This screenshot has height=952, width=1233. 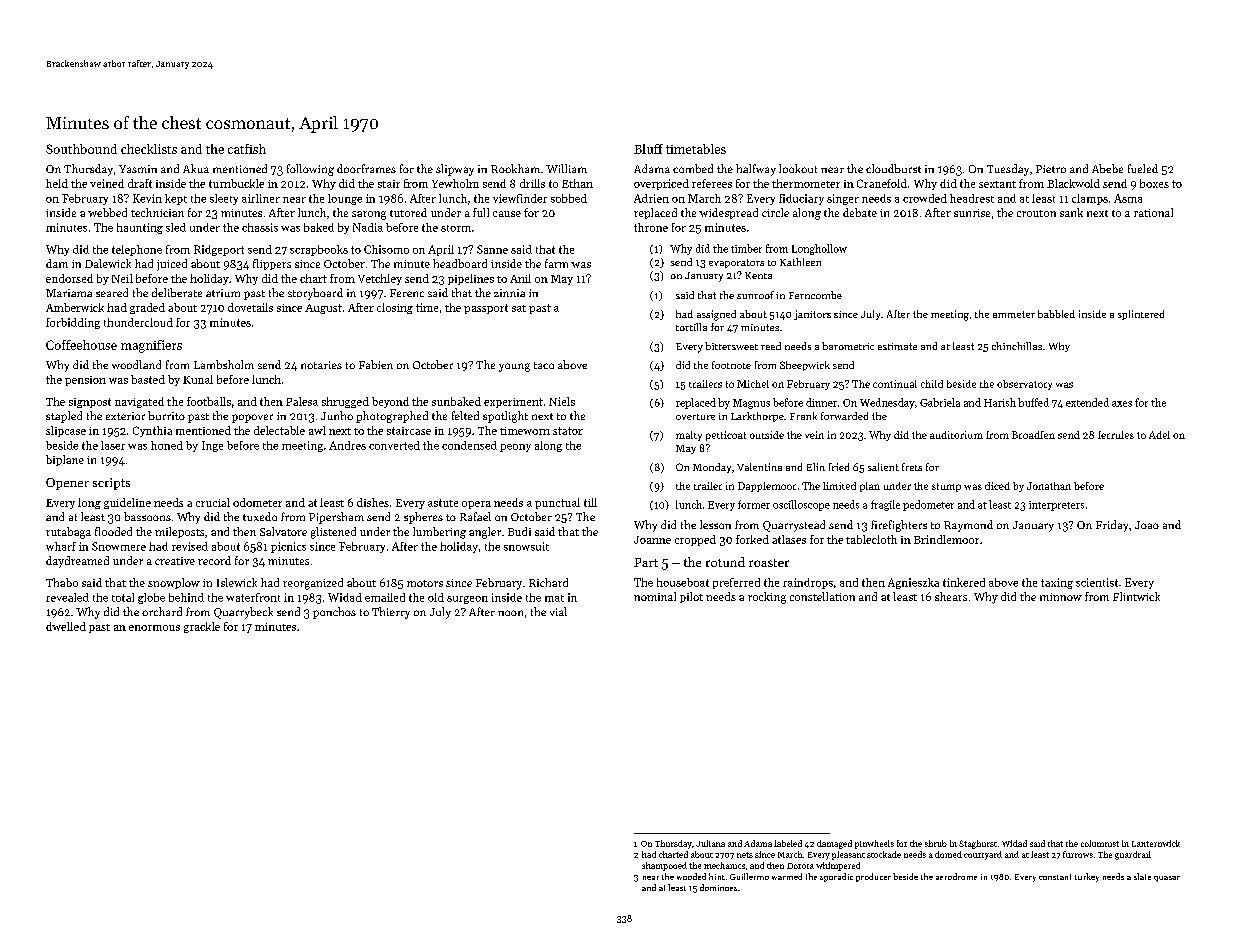 I want to click on combed, so click(x=693, y=168).
